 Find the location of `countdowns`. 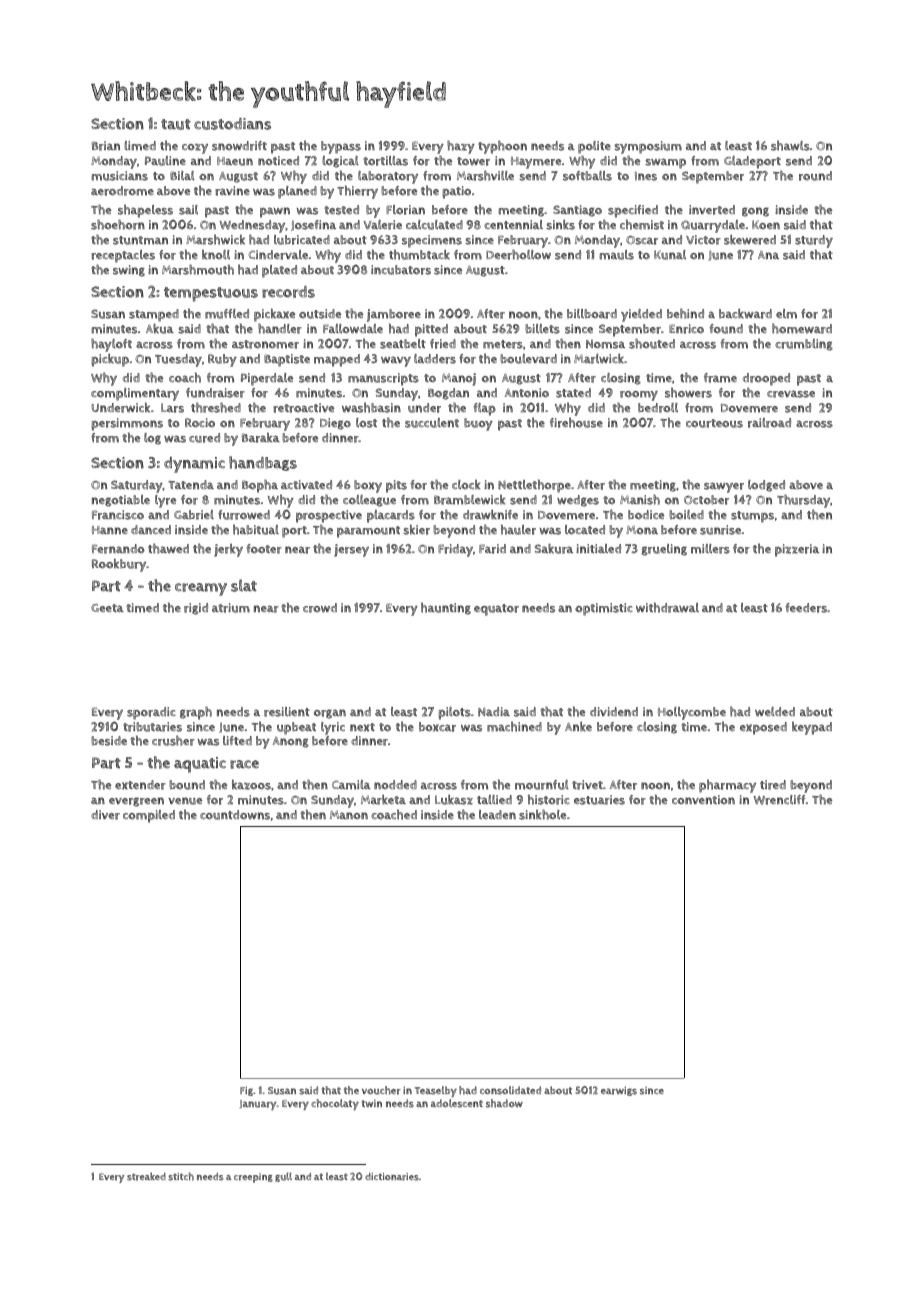

countdowns is located at coordinates (235, 815).
